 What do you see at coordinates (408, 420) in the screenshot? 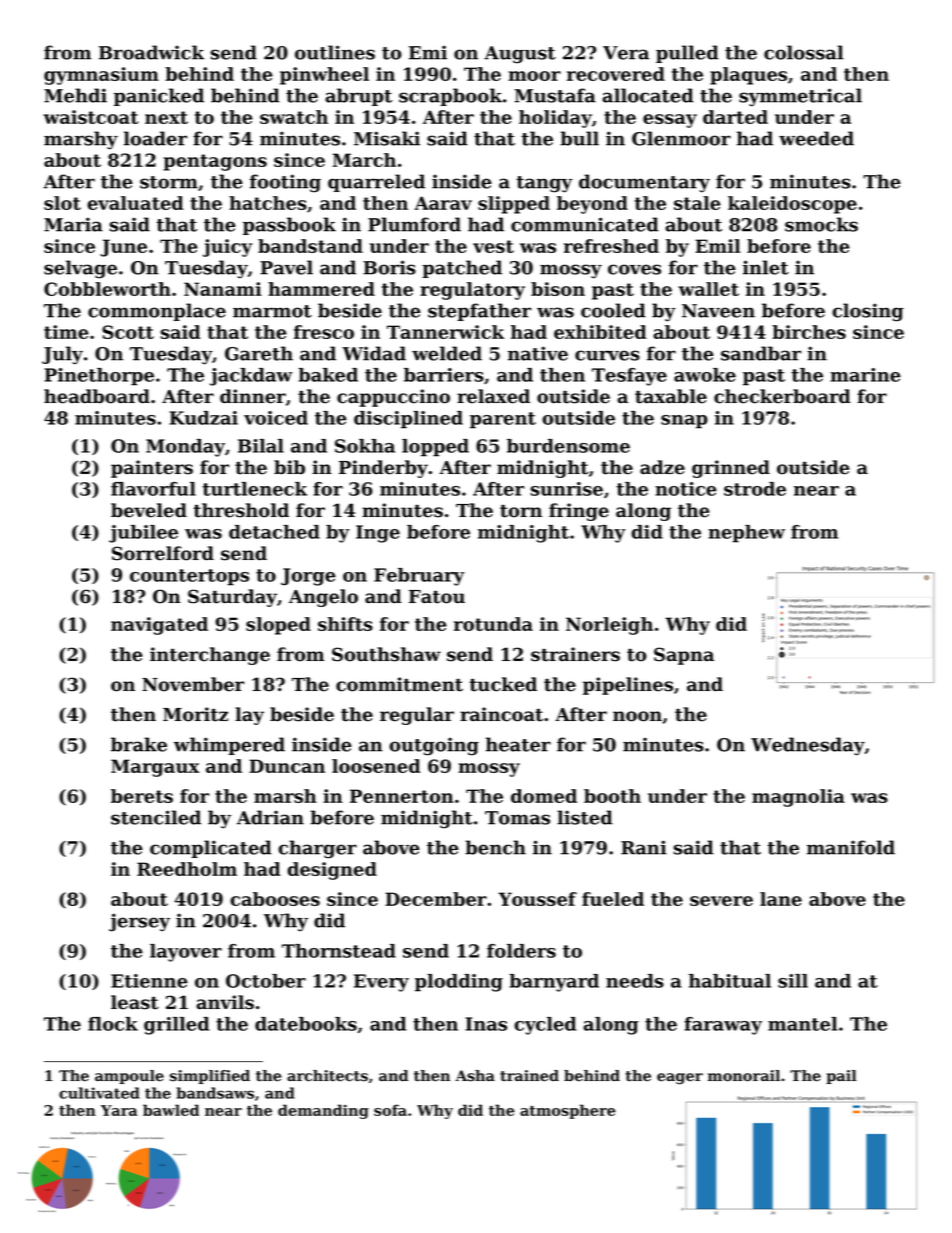
I see `disciplined` at bounding box center [408, 420].
